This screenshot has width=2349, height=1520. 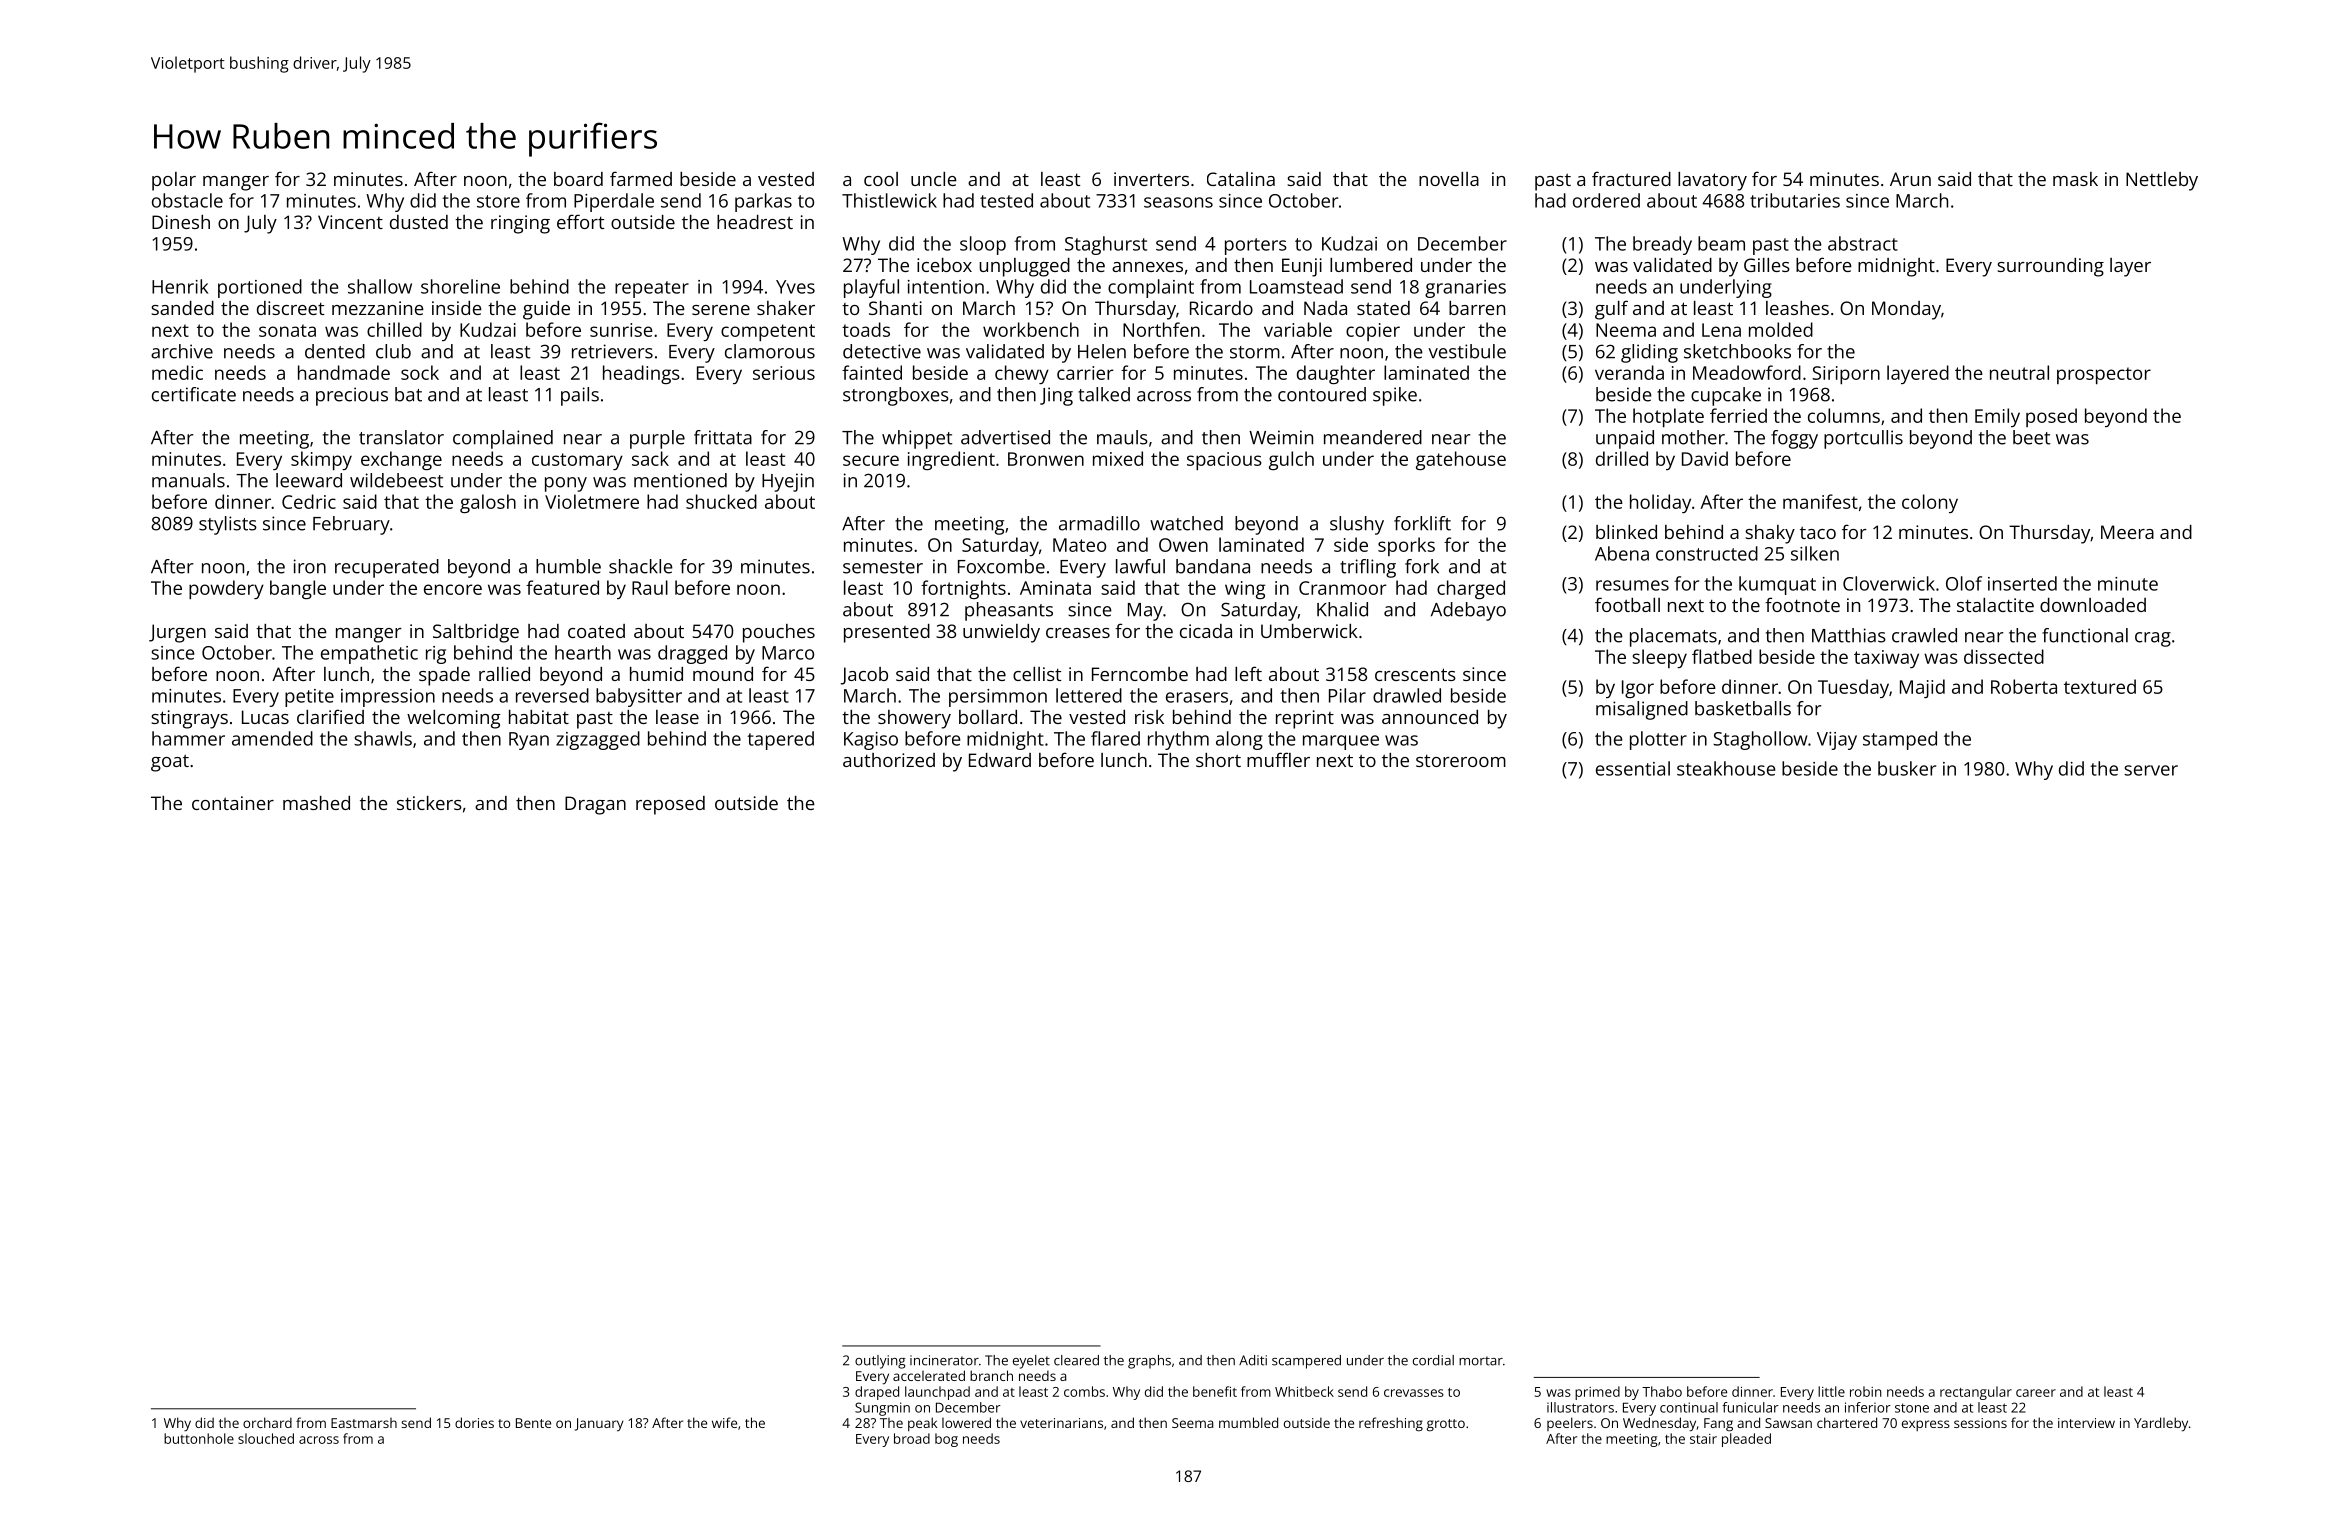 What do you see at coordinates (2086, 1423) in the screenshot?
I see `interview` at bounding box center [2086, 1423].
